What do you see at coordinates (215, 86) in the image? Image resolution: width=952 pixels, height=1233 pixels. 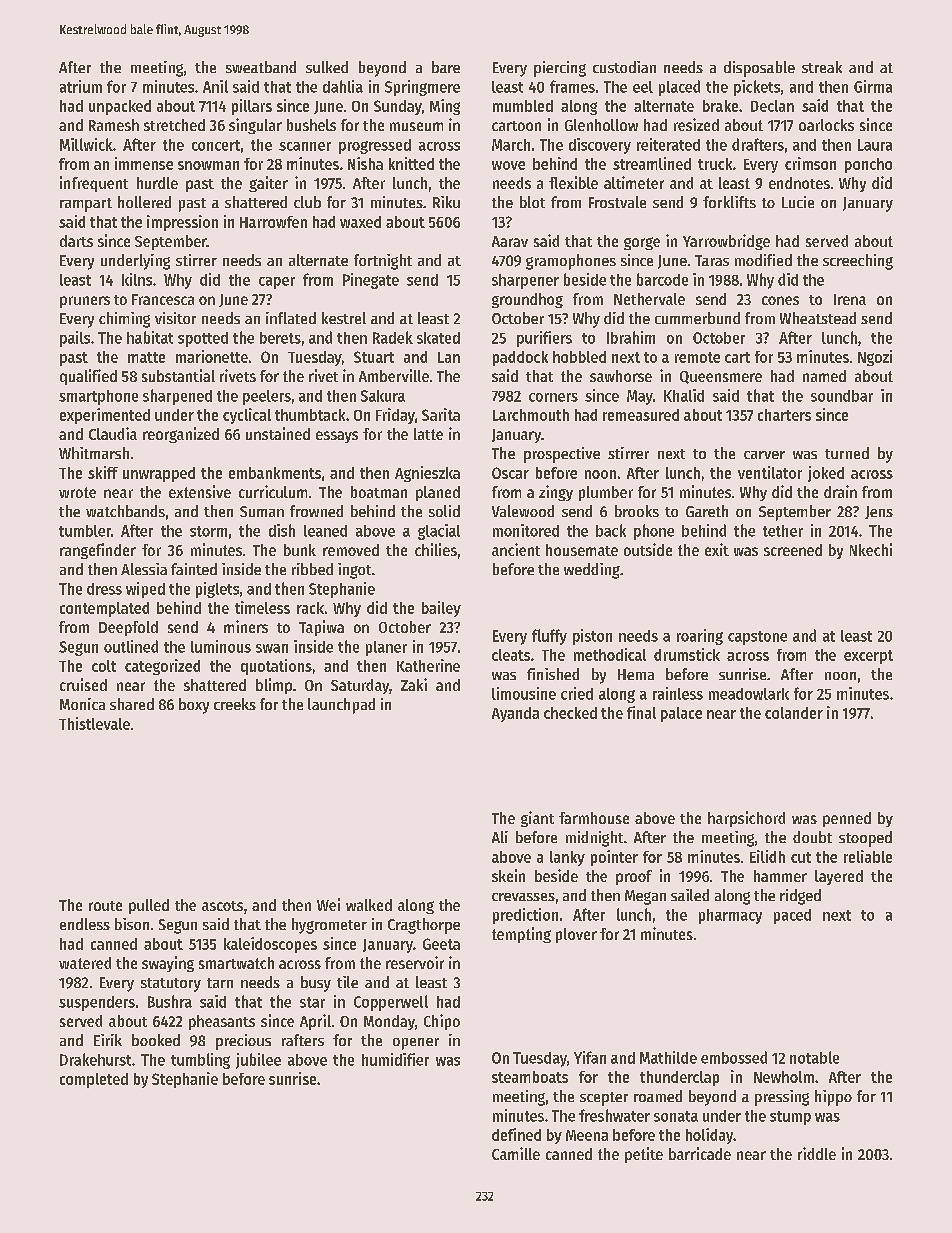 I see `Anil` at bounding box center [215, 86].
